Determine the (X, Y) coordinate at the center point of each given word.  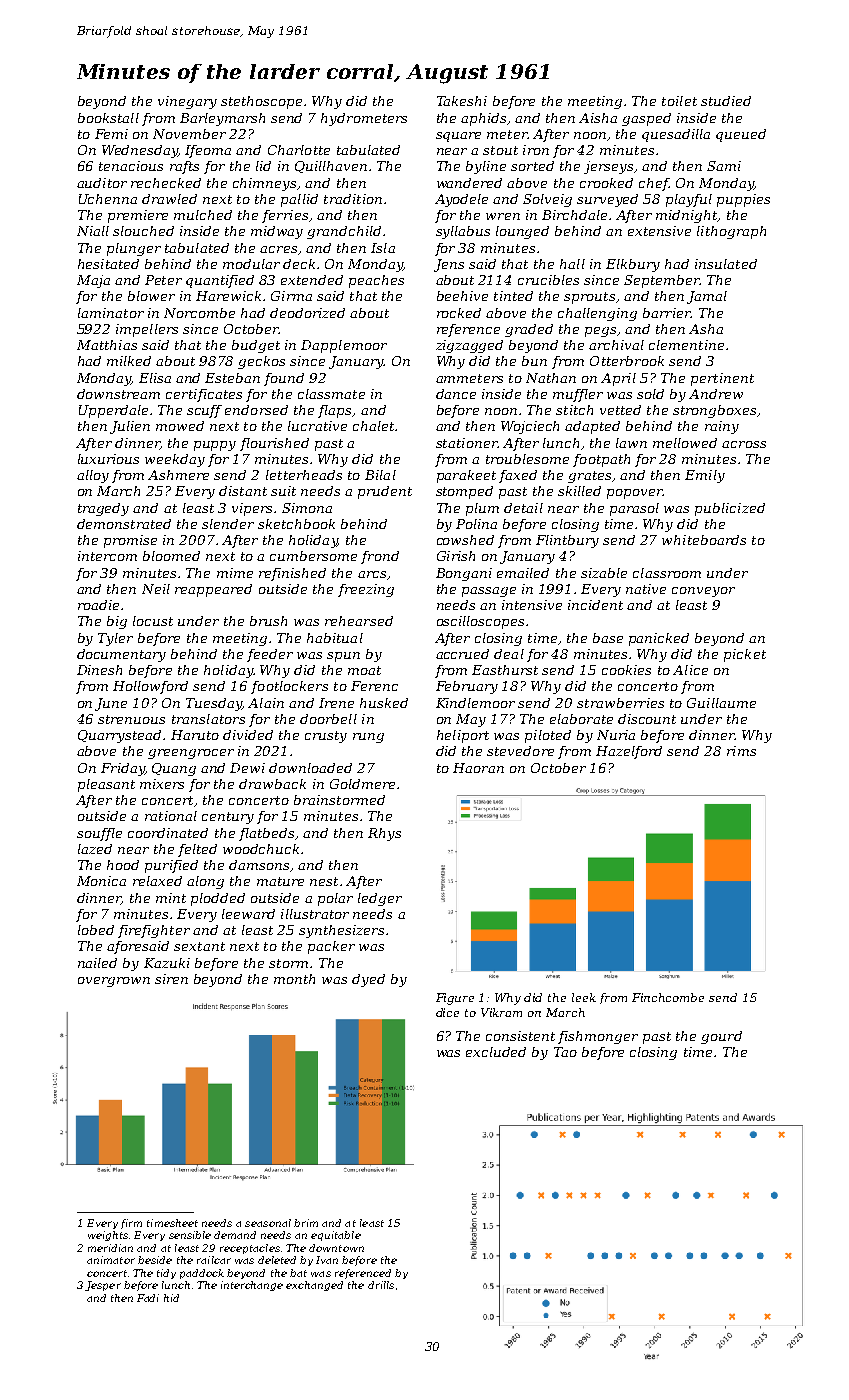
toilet (679, 101)
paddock (202, 1274)
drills (381, 1285)
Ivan (327, 1260)
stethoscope (261, 102)
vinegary (187, 102)
